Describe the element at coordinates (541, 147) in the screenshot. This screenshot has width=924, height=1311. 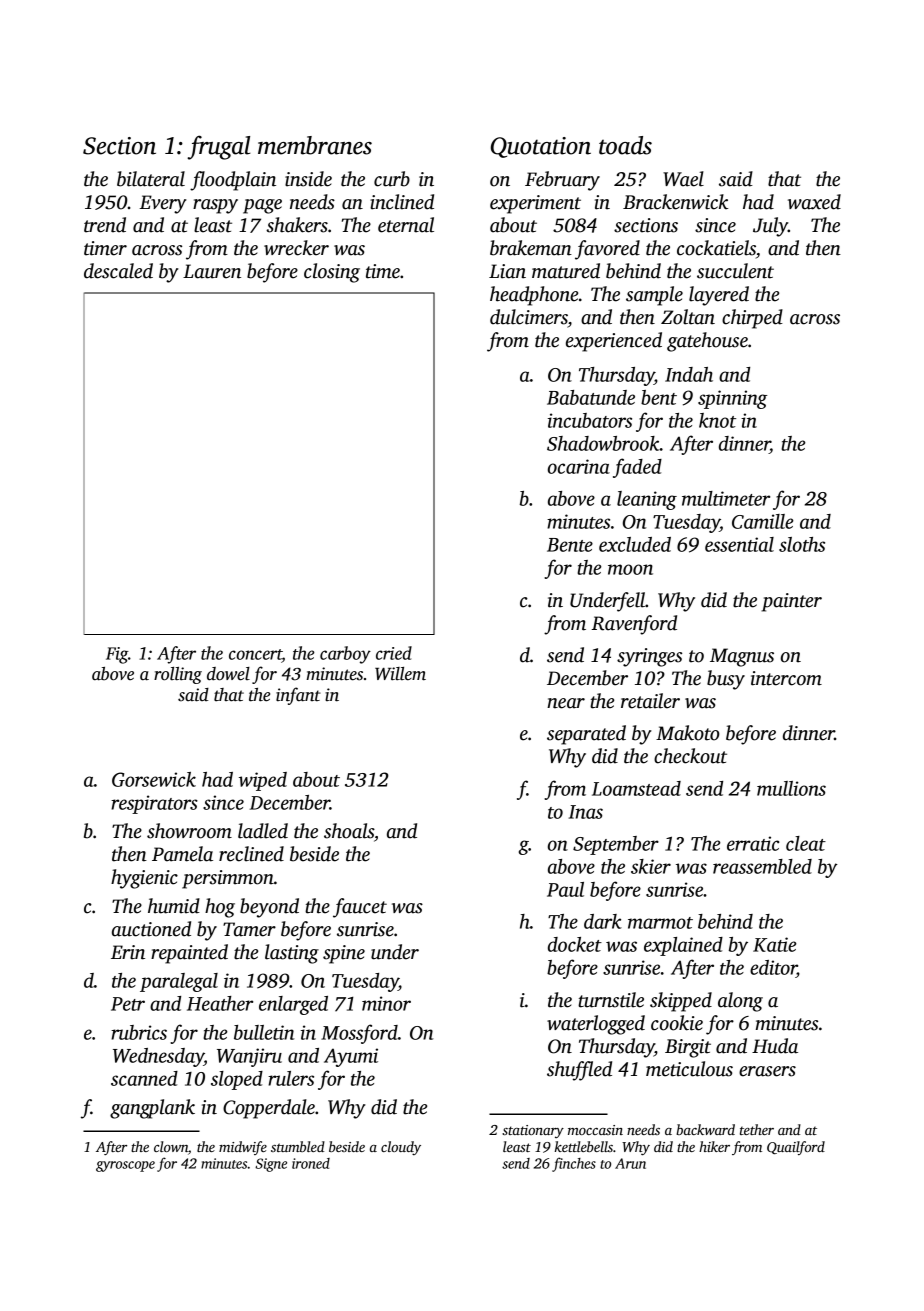
I see `Quotation` at that location.
